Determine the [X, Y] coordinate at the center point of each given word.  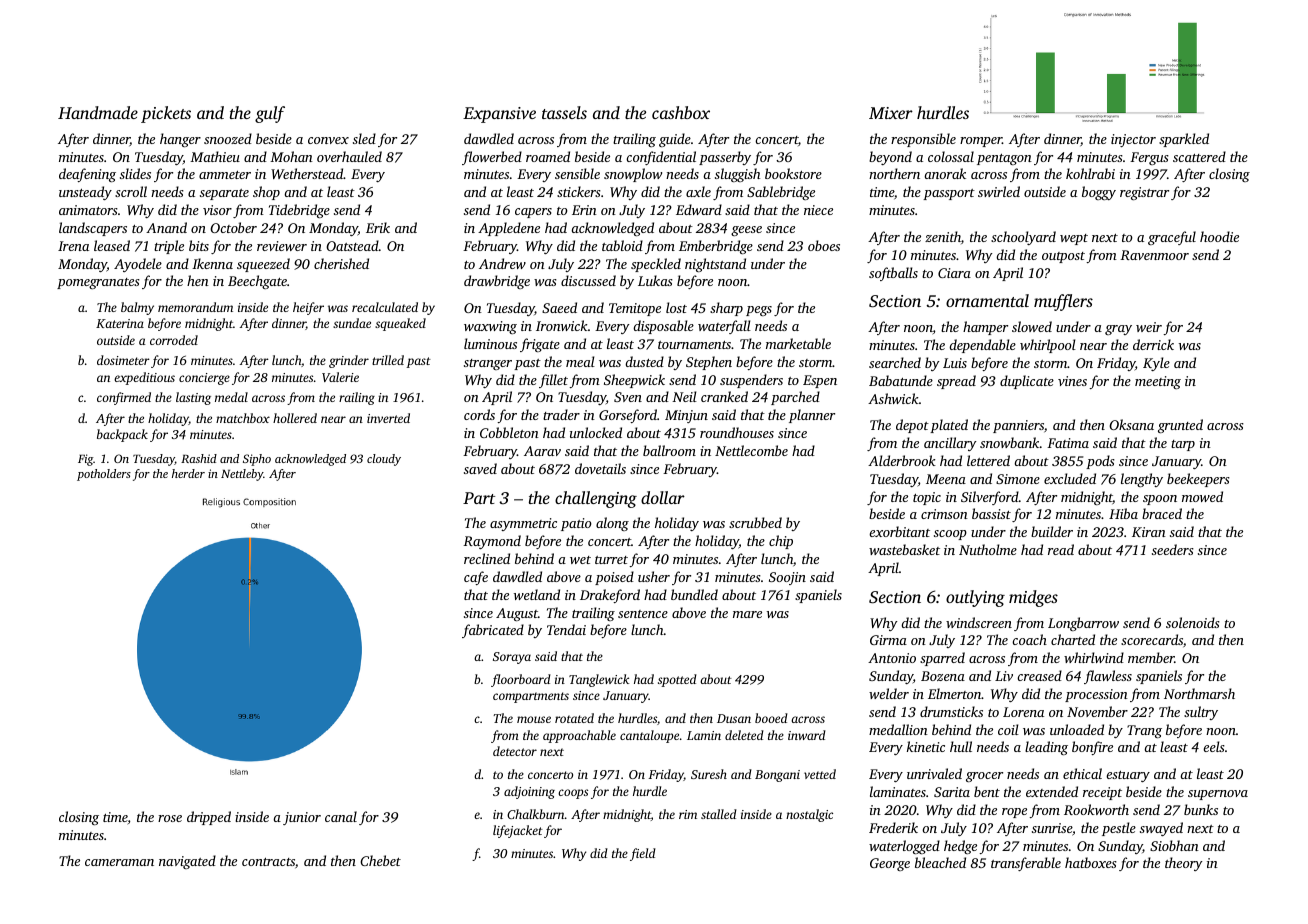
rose [170, 818]
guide [675, 140]
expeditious [144, 378]
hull [961, 746]
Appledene [509, 229]
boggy [1099, 193]
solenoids [1193, 622]
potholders [104, 475]
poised [614, 578]
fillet [553, 381]
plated [949, 426]
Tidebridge [299, 211]
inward [807, 735]
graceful [1172, 238]
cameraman [119, 862]
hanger [180, 140]
